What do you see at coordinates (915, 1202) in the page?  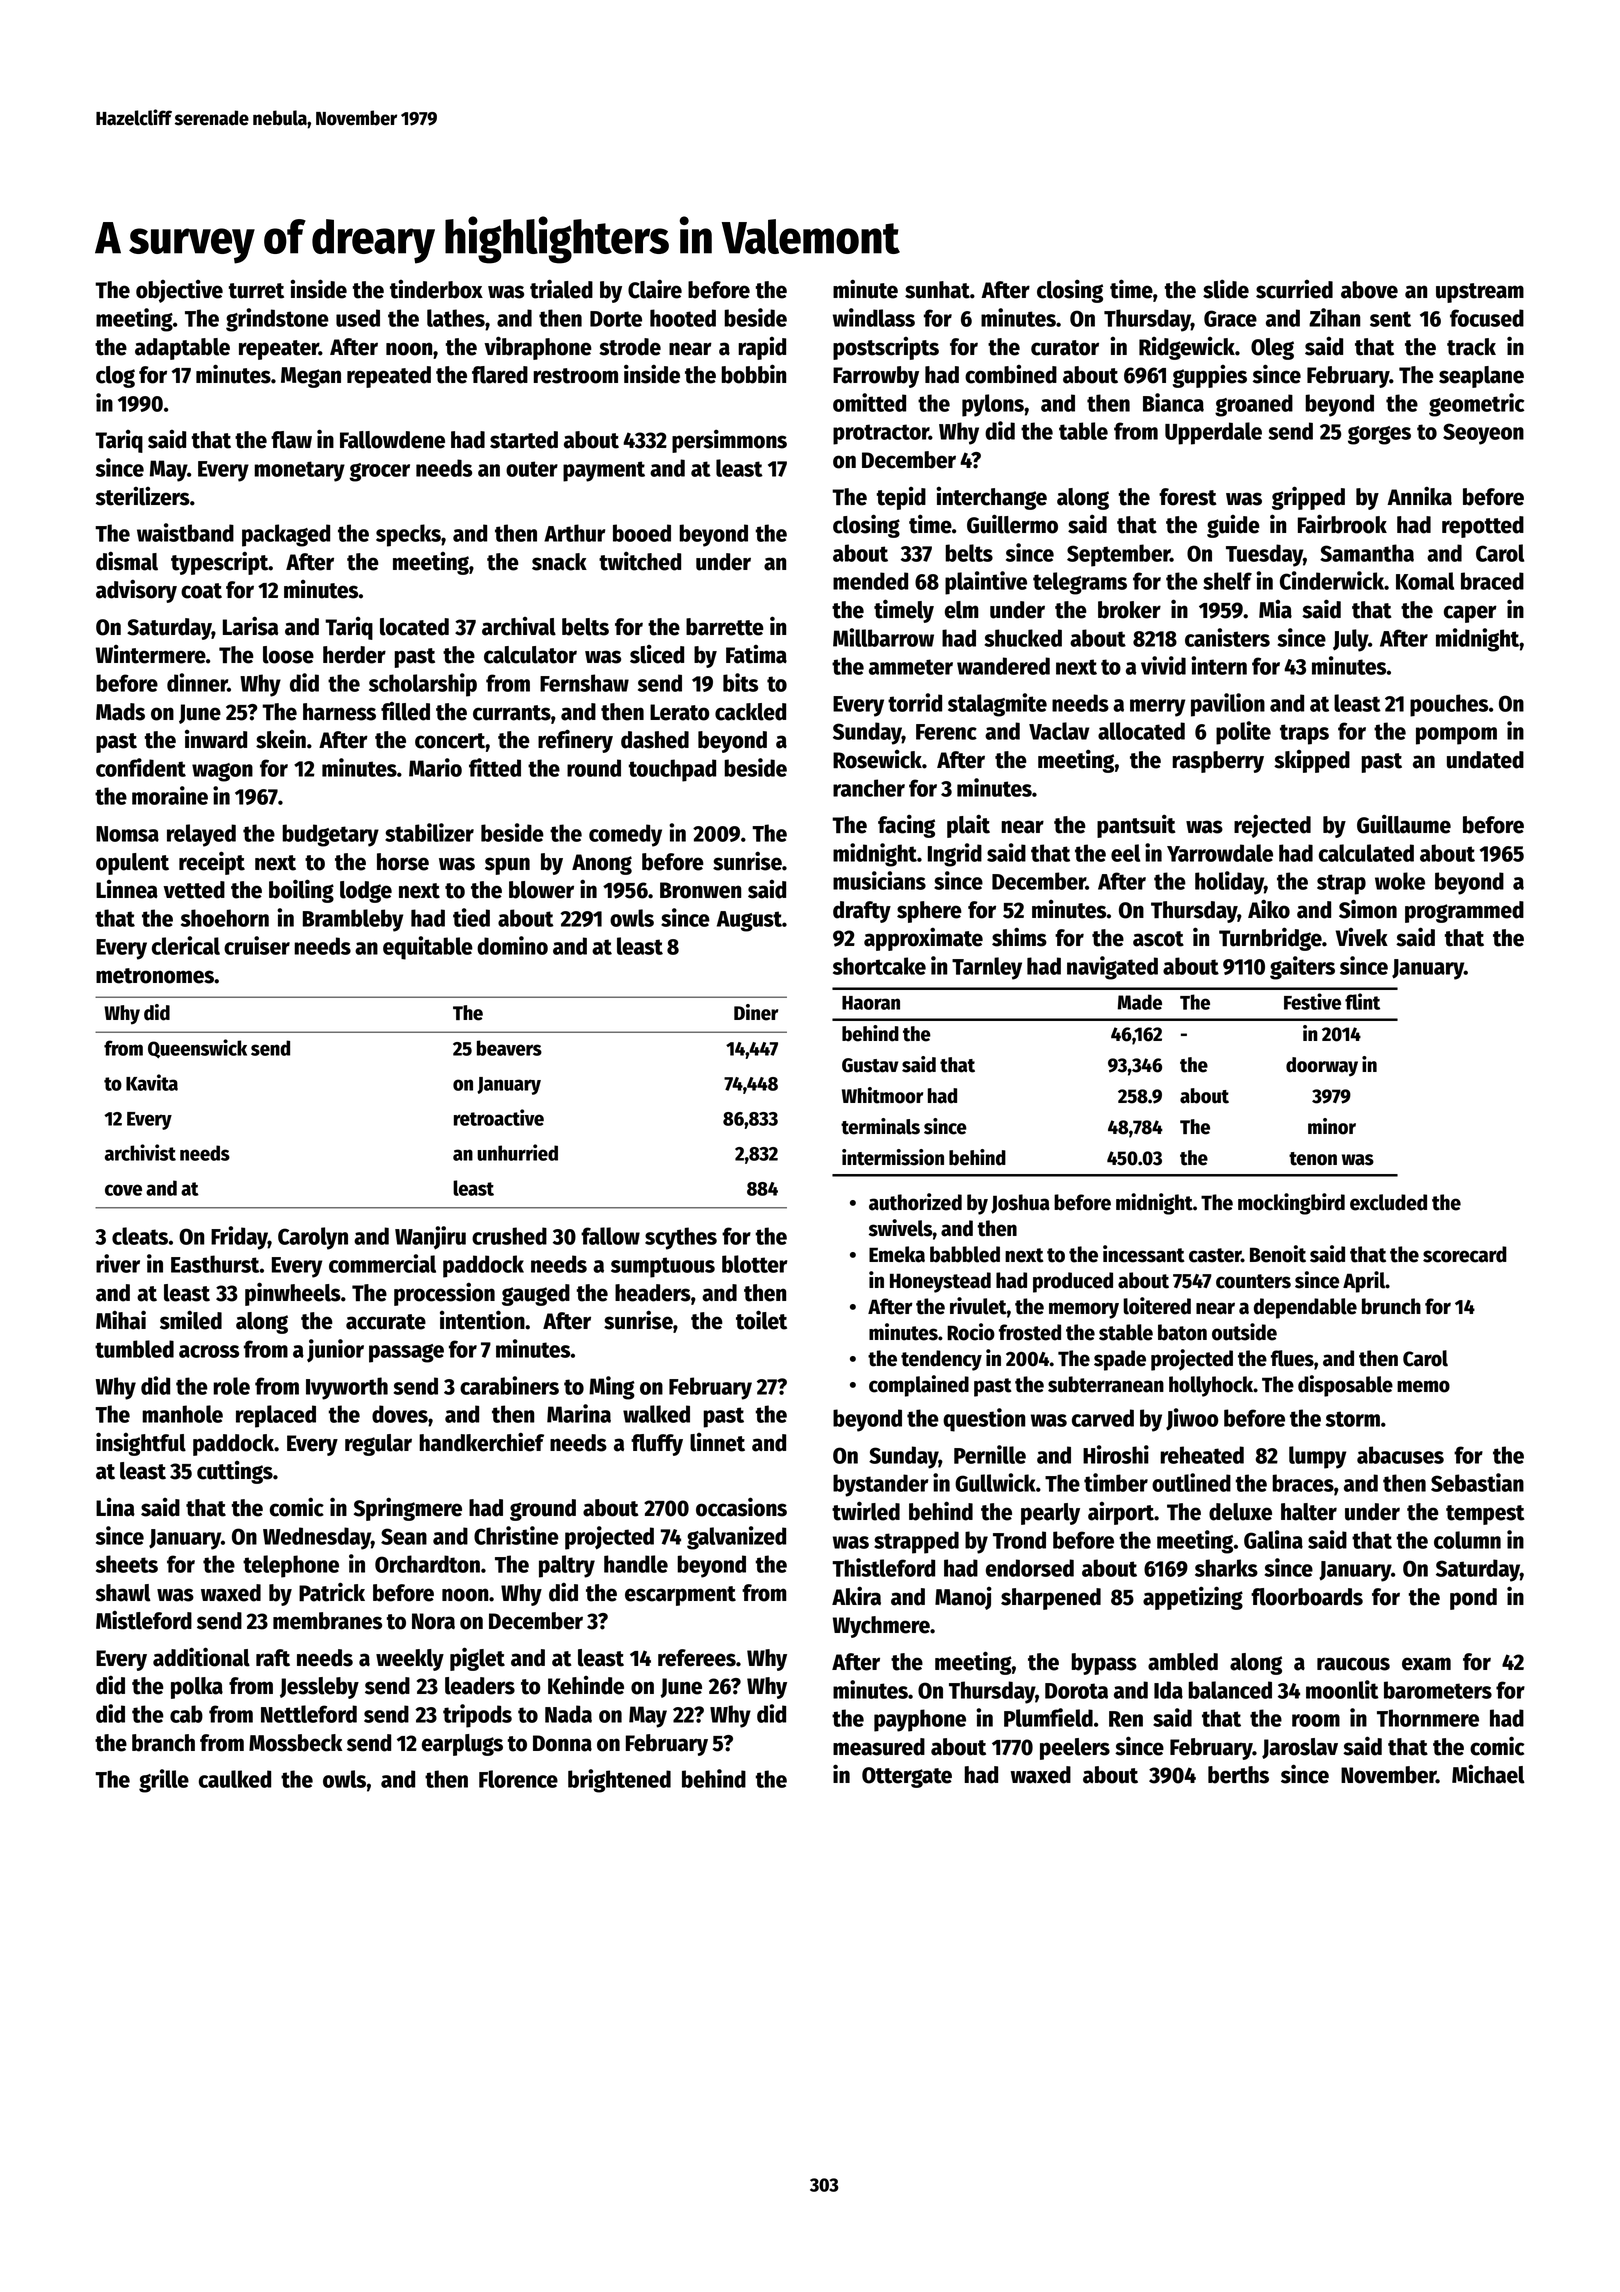 I see `authorized` at bounding box center [915, 1202].
